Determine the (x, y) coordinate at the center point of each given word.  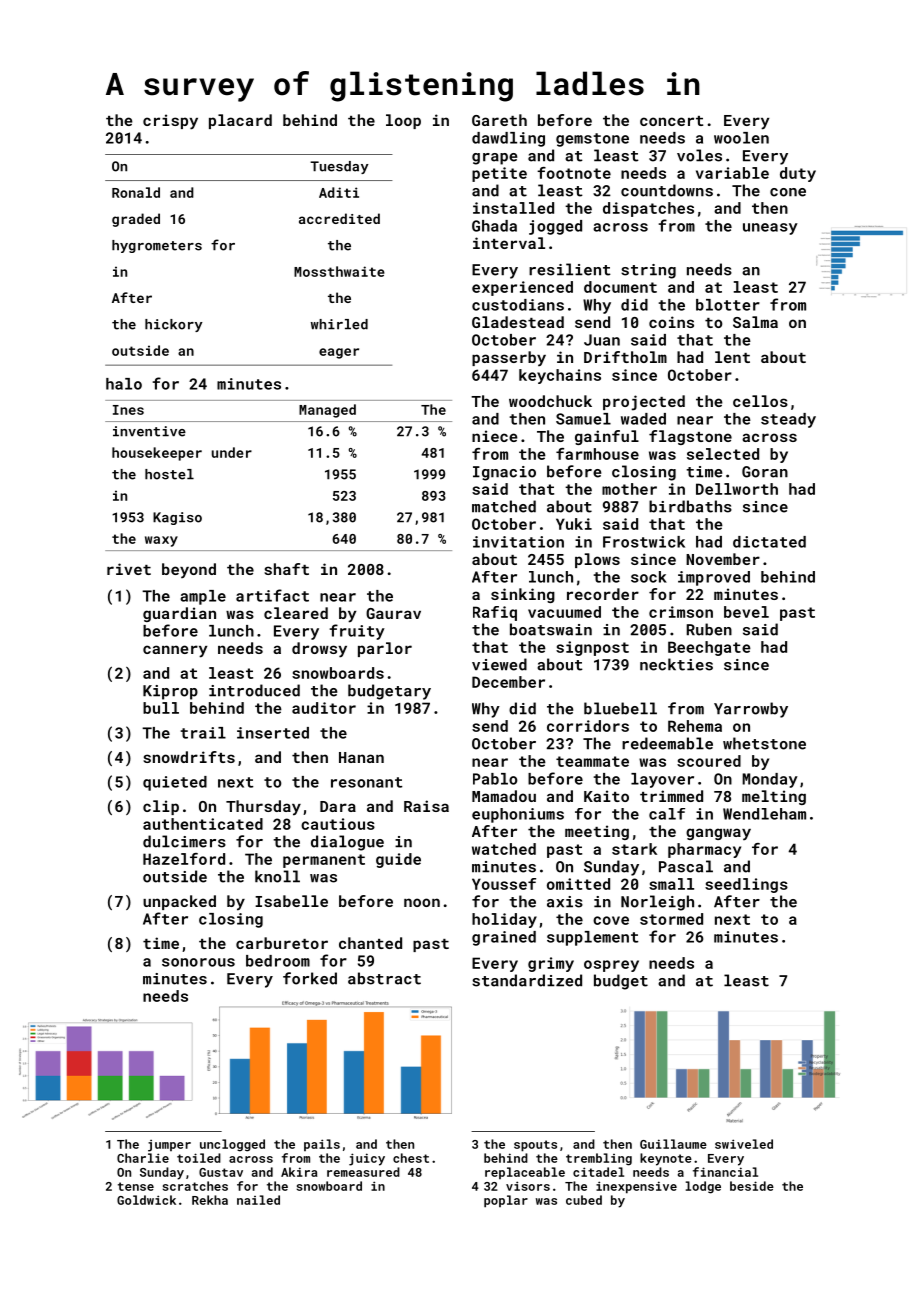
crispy (170, 122)
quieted (175, 783)
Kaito (606, 796)
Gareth (499, 120)
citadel (598, 1172)
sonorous (198, 962)
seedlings (746, 885)
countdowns (667, 190)
